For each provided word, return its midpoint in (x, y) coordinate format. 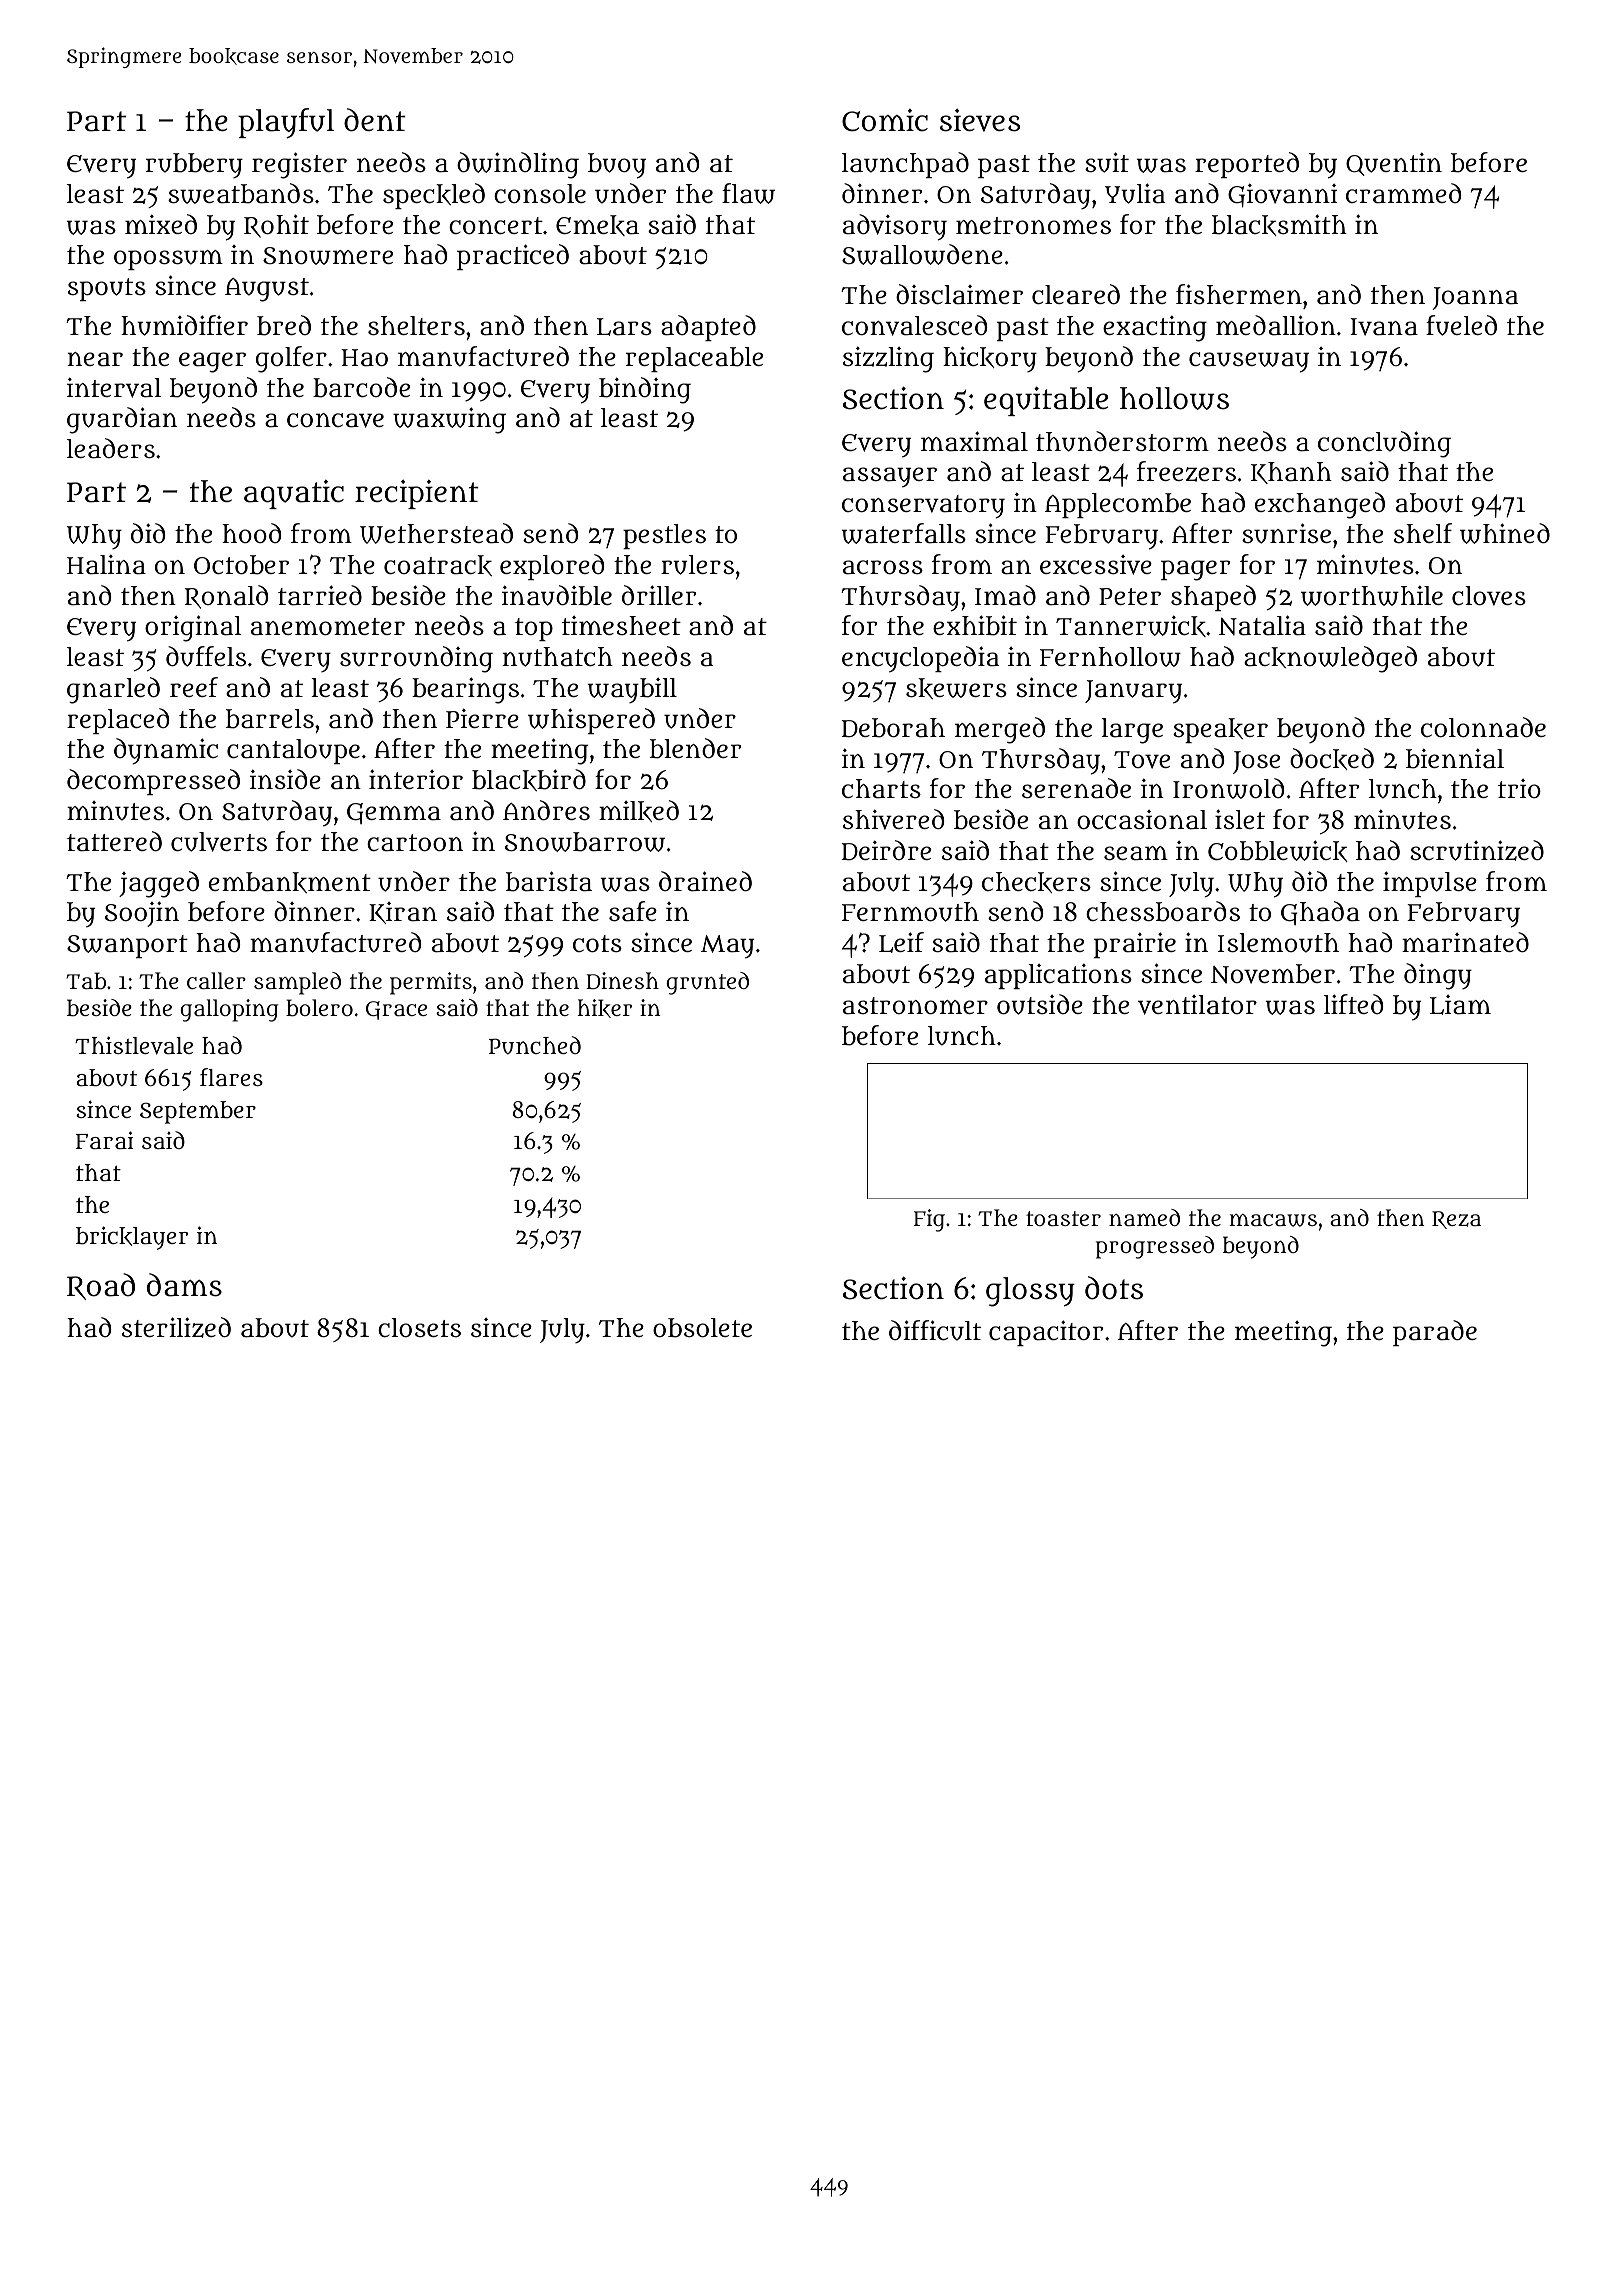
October (241, 565)
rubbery (194, 165)
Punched (535, 1045)
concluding (1384, 444)
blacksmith (1279, 225)
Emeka (597, 225)
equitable (1046, 401)
